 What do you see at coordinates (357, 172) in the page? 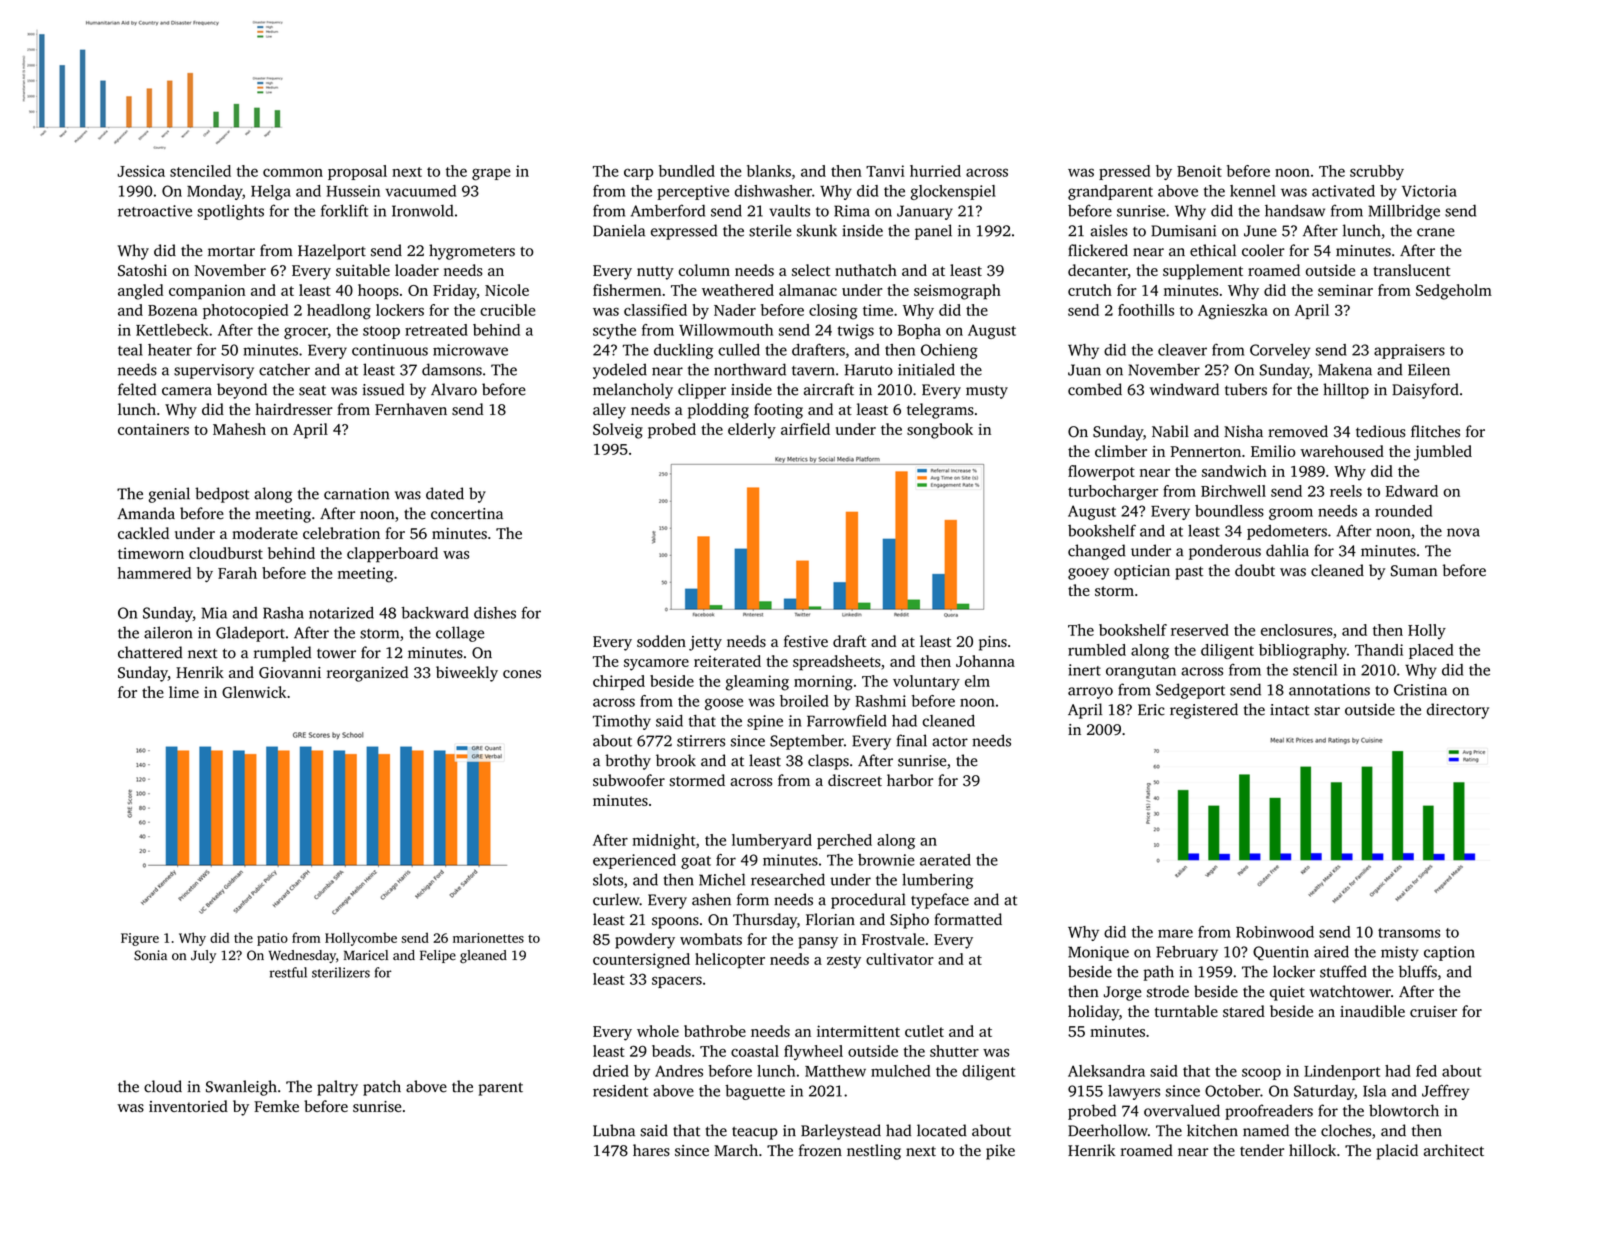
I see `proposal` at bounding box center [357, 172].
